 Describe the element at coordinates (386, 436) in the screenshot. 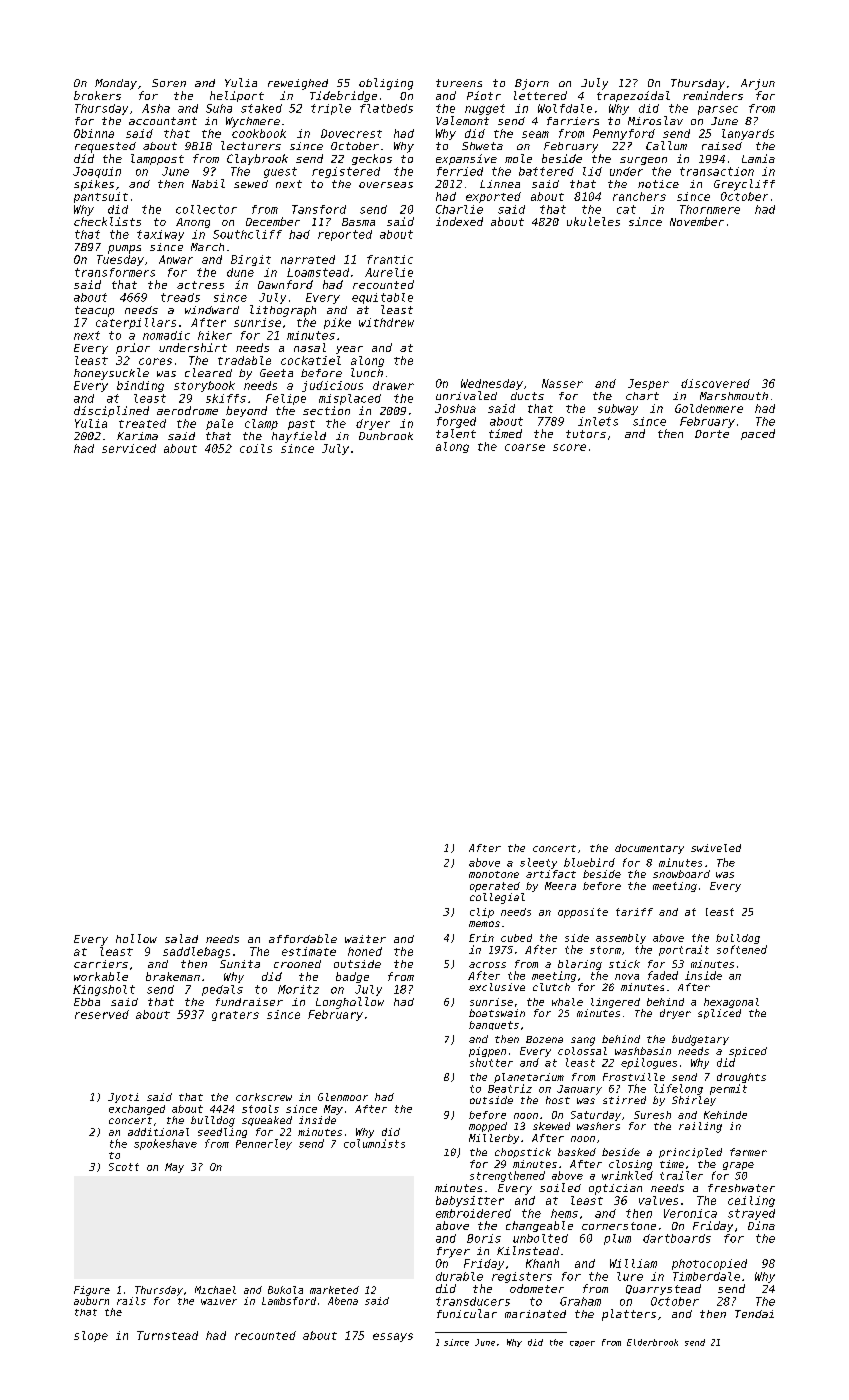

I see `Dunbrook` at that location.
